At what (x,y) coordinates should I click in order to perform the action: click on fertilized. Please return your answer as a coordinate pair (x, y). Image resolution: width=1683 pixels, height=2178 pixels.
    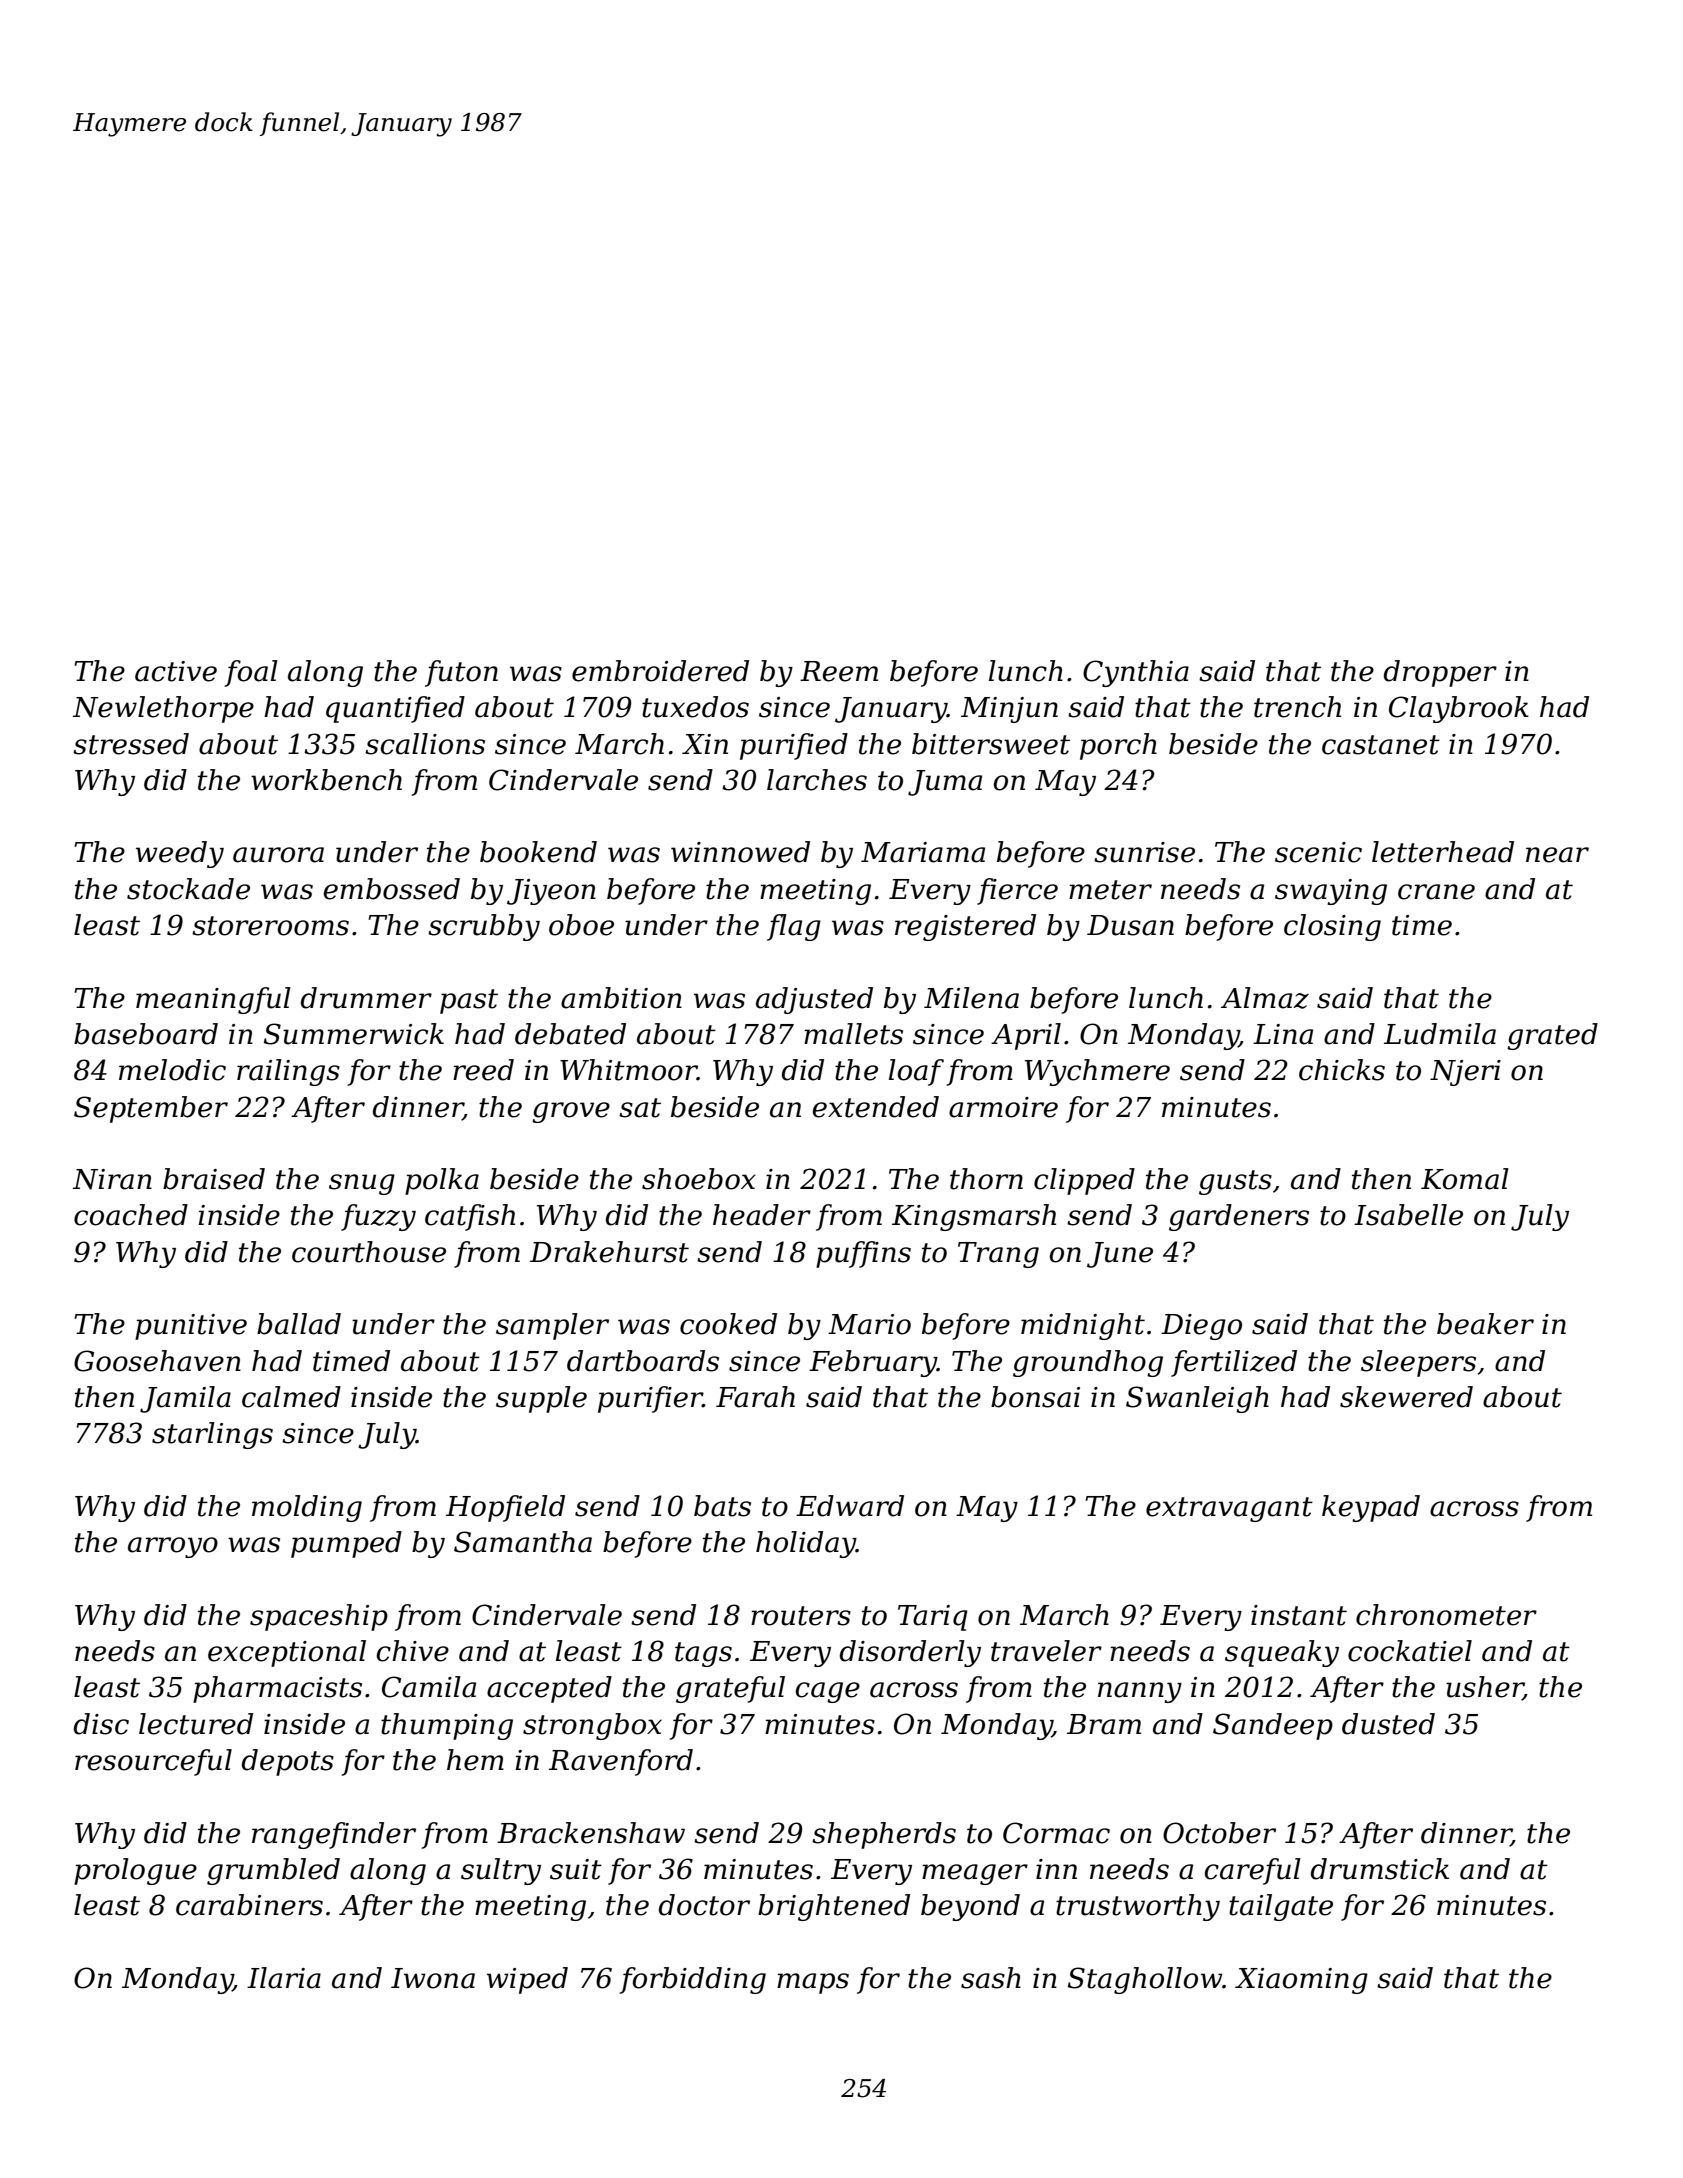
    Looking at the image, I should click on (1234, 1363).
